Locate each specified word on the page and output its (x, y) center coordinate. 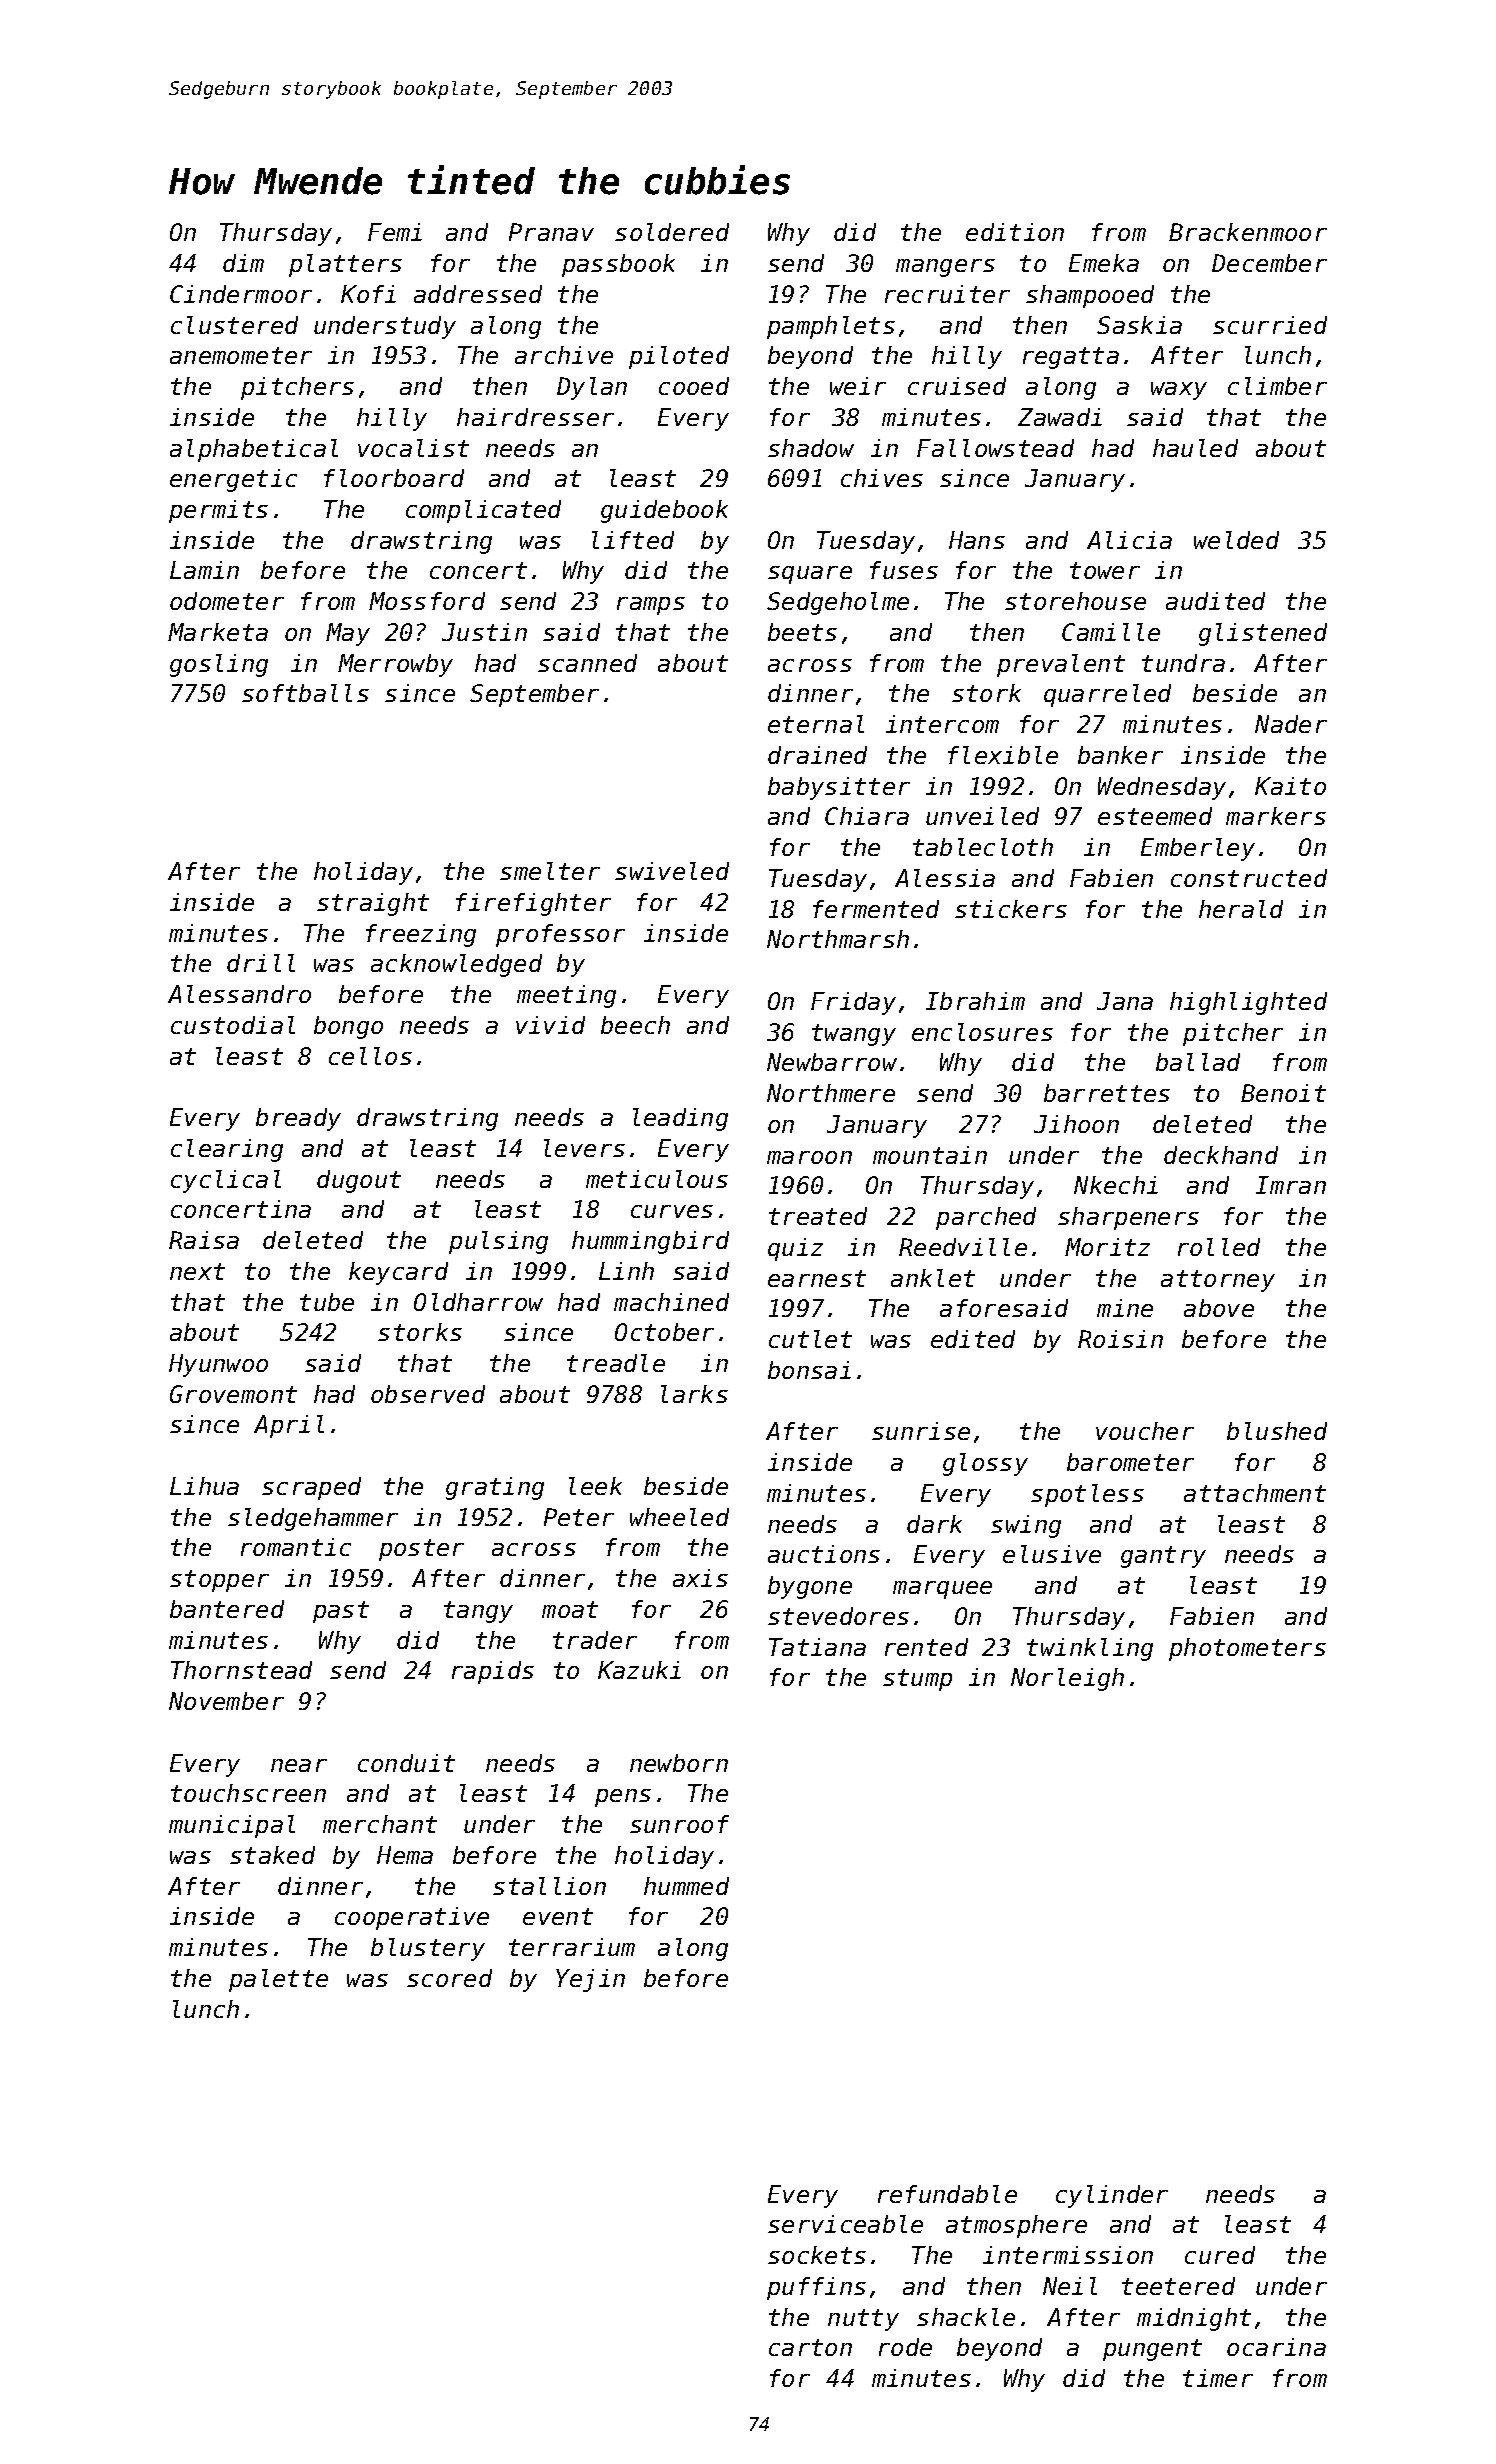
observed (428, 1394)
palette (278, 1980)
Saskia (1139, 325)
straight (373, 904)
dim (243, 263)
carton (810, 2347)
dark (934, 1524)
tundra (1183, 663)
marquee (942, 1590)
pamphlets (831, 327)
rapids (493, 1672)
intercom (942, 724)
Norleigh (1067, 1679)
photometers (1247, 1649)
